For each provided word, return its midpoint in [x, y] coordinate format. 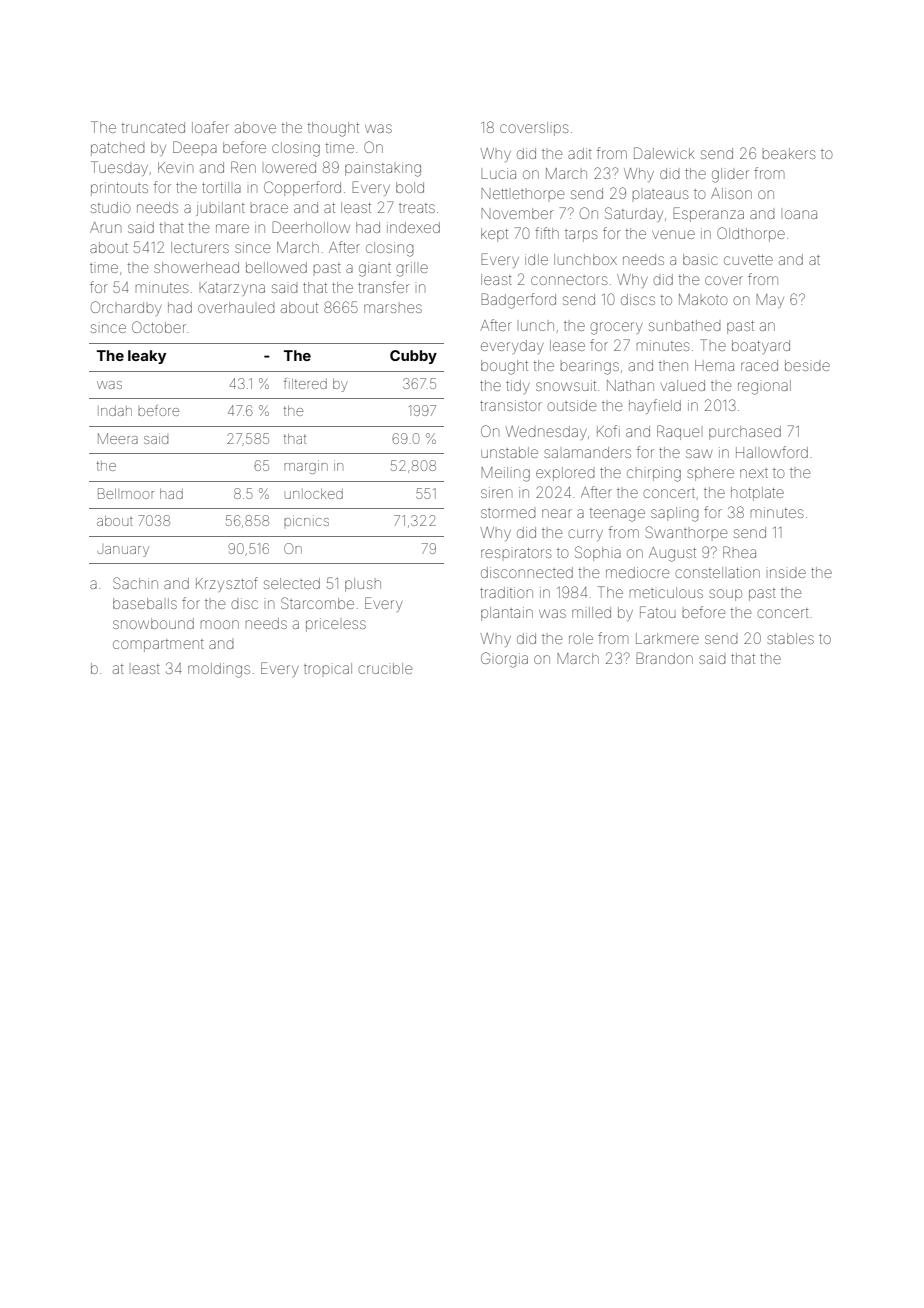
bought [504, 367]
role [581, 638]
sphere [710, 474]
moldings [219, 670]
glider [730, 175]
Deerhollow [311, 227]
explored [565, 474]
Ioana [801, 214]
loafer [210, 127]
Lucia [498, 173]
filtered [305, 383]
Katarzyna [232, 289]
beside [807, 365]
